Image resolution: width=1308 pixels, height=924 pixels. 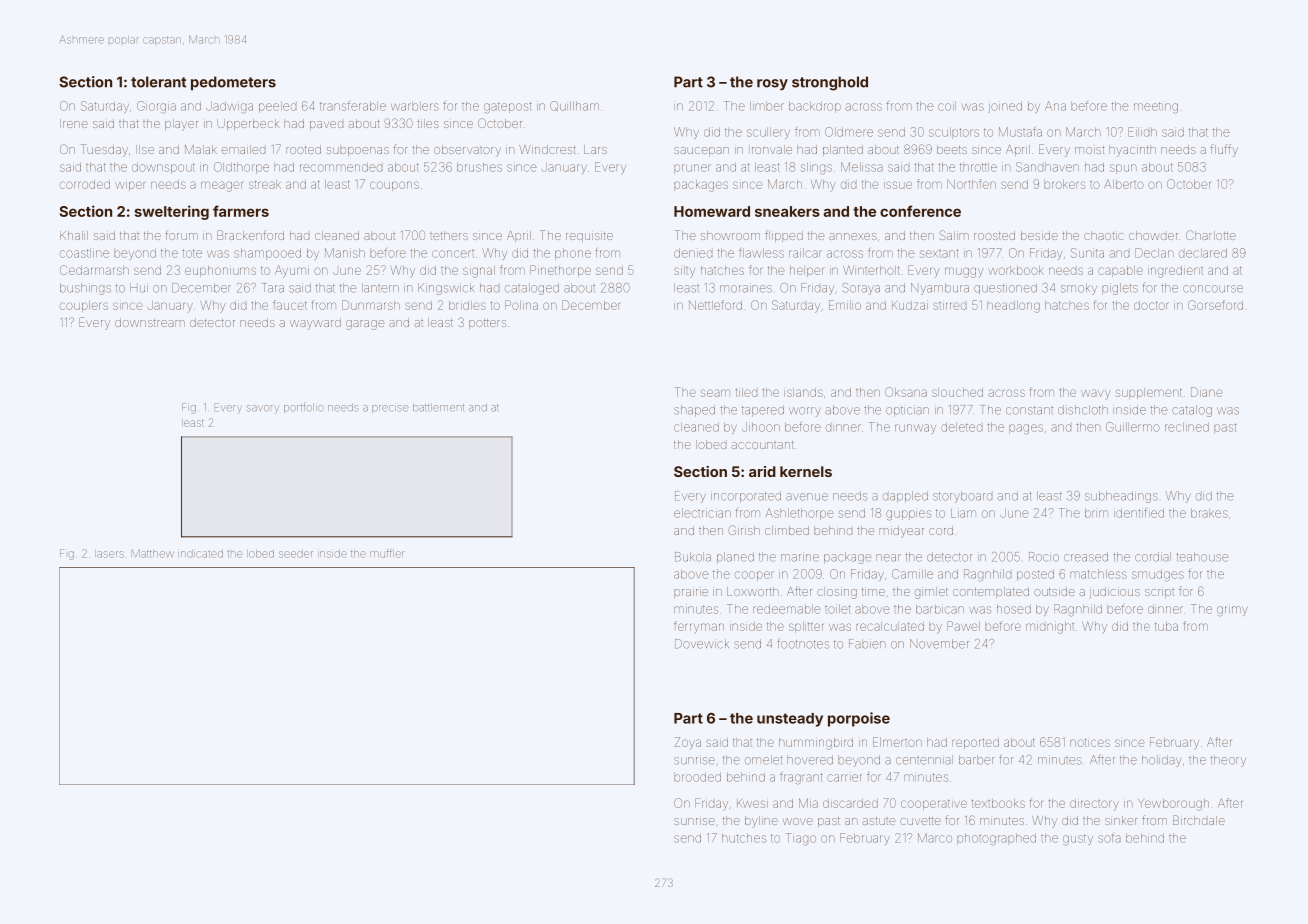 What do you see at coordinates (915, 429) in the image?
I see `runway` at bounding box center [915, 429].
